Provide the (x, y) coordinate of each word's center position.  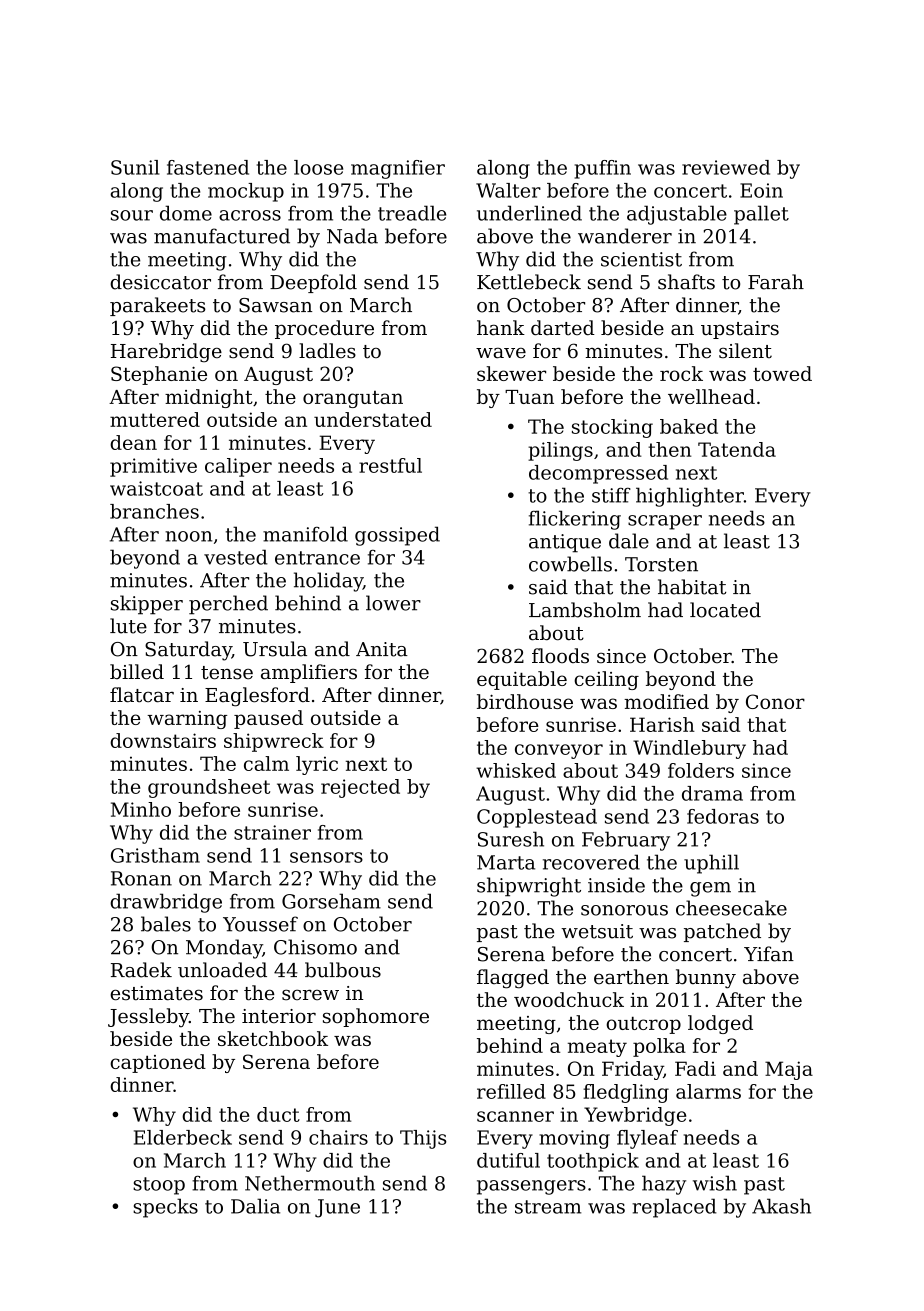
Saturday (188, 651)
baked (689, 426)
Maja (789, 1070)
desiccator (160, 282)
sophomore (376, 1017)
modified (666, 701)
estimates (156, 993)
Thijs (423, 1139)
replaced (674, 1208)
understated (373, 419)
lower (393, 603)
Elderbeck (183, 1137)
